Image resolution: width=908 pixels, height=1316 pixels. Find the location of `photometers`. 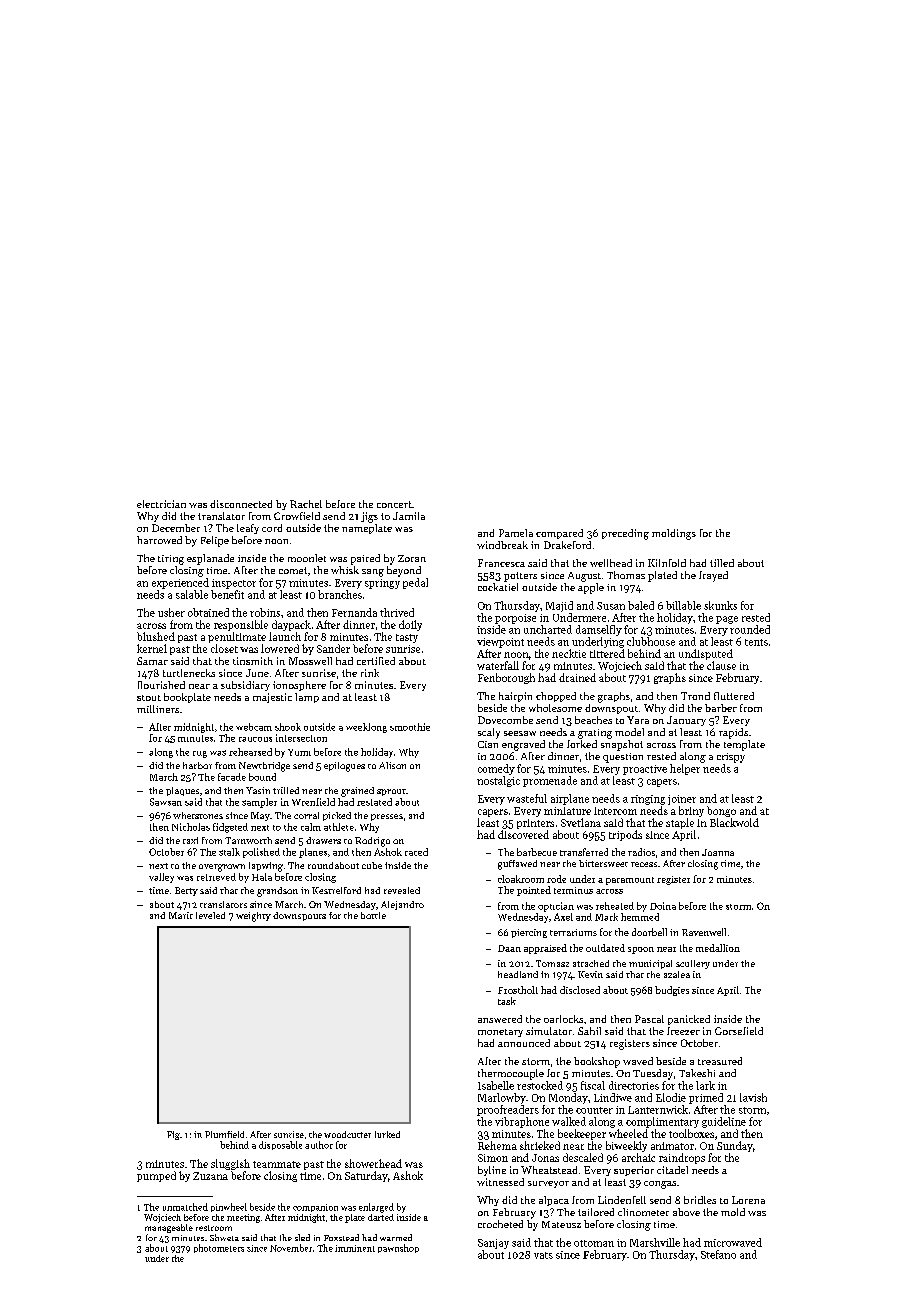

photometers is located at coordinates (219, 1248).
